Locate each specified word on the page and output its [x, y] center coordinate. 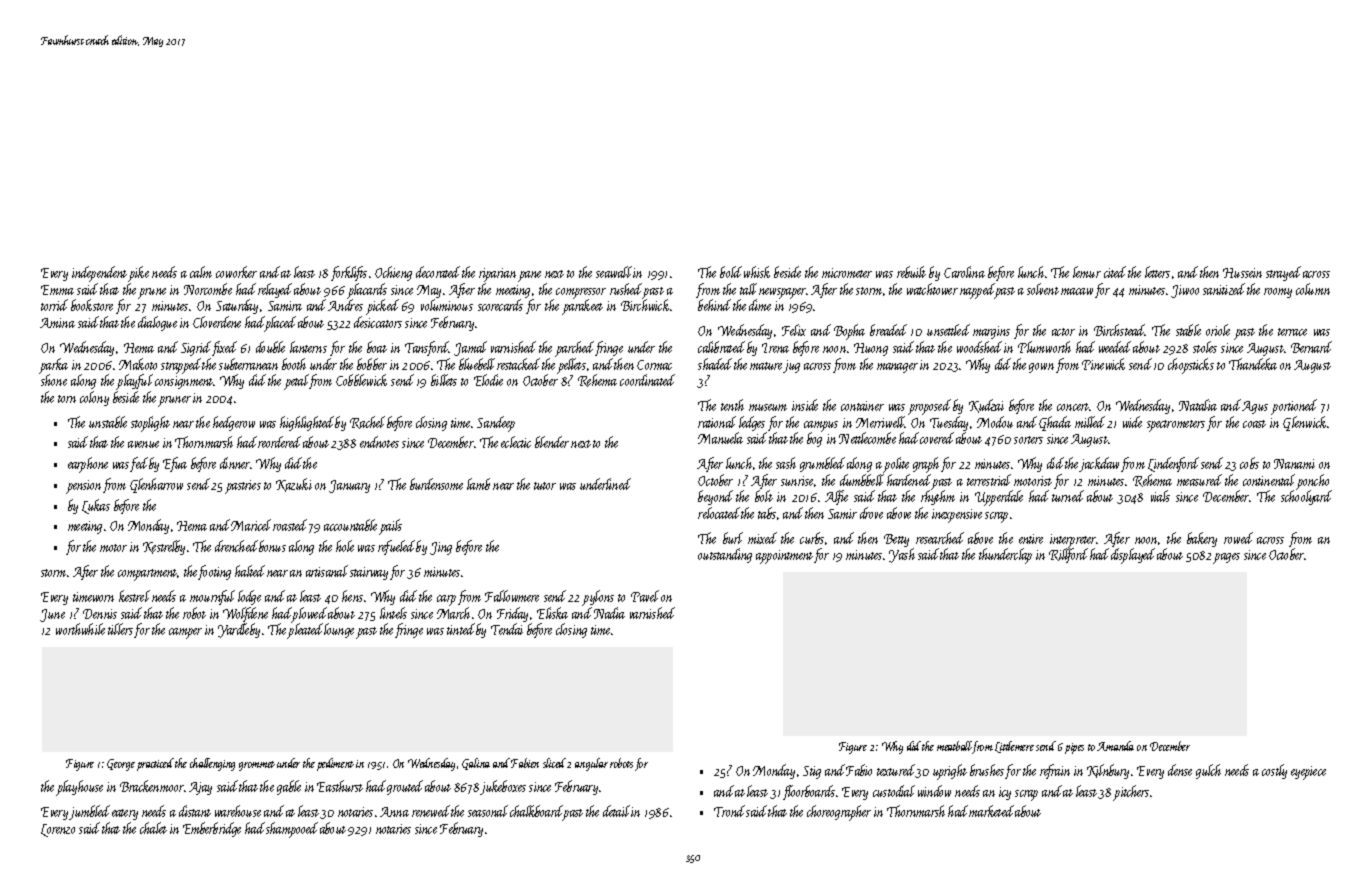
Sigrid [196, 348]
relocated [719, 513]
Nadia [609, 613]
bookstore [92, 305]
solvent [1043, 289]
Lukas [96, 506]
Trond [729, 811]
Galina [476, 764]
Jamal [470, 348]
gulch [1208, 771]
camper [185, 633]
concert [1073, 407]
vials [1160, 496]
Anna [394, 812]
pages [1226, 558]
